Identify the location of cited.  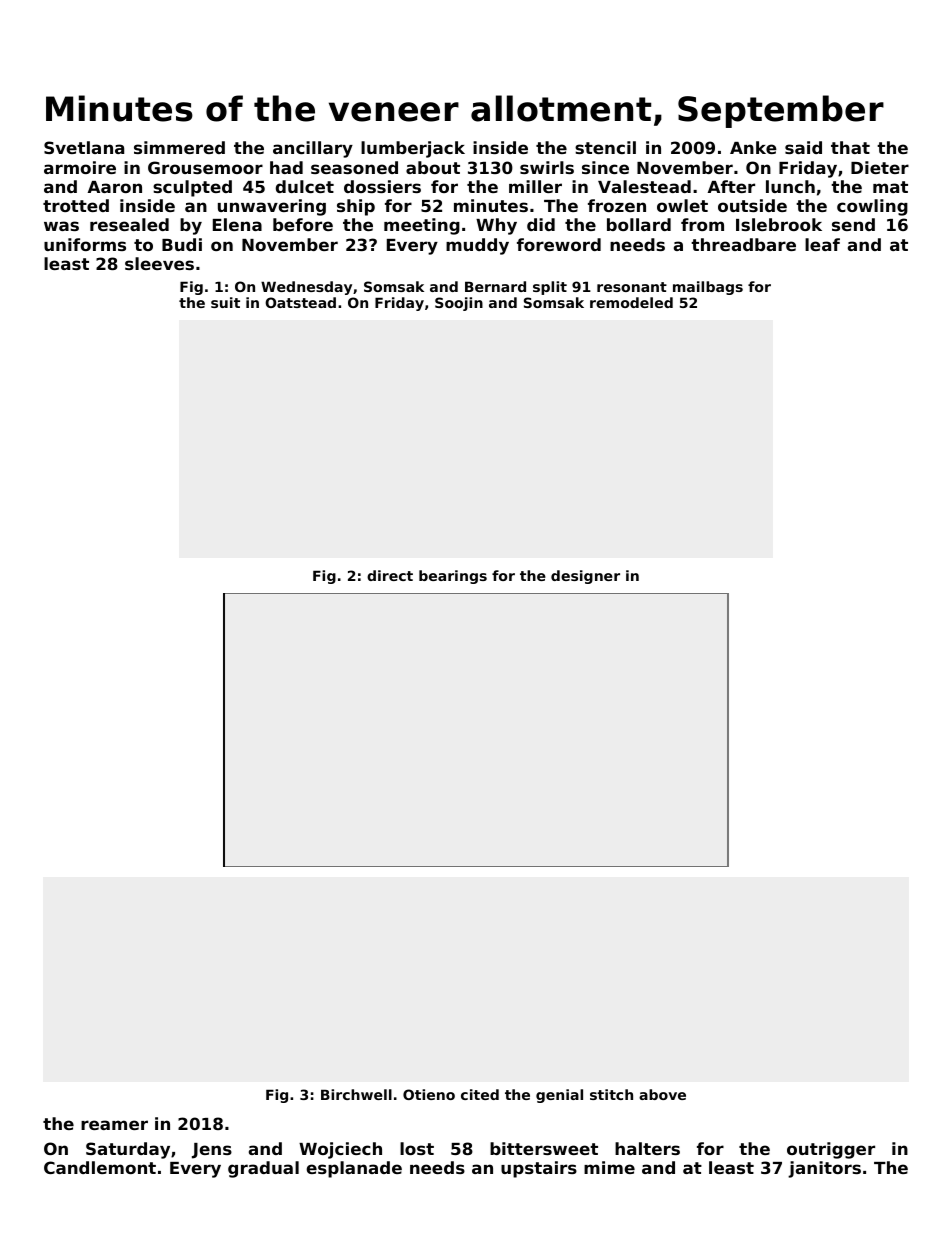
(480, 1094).
